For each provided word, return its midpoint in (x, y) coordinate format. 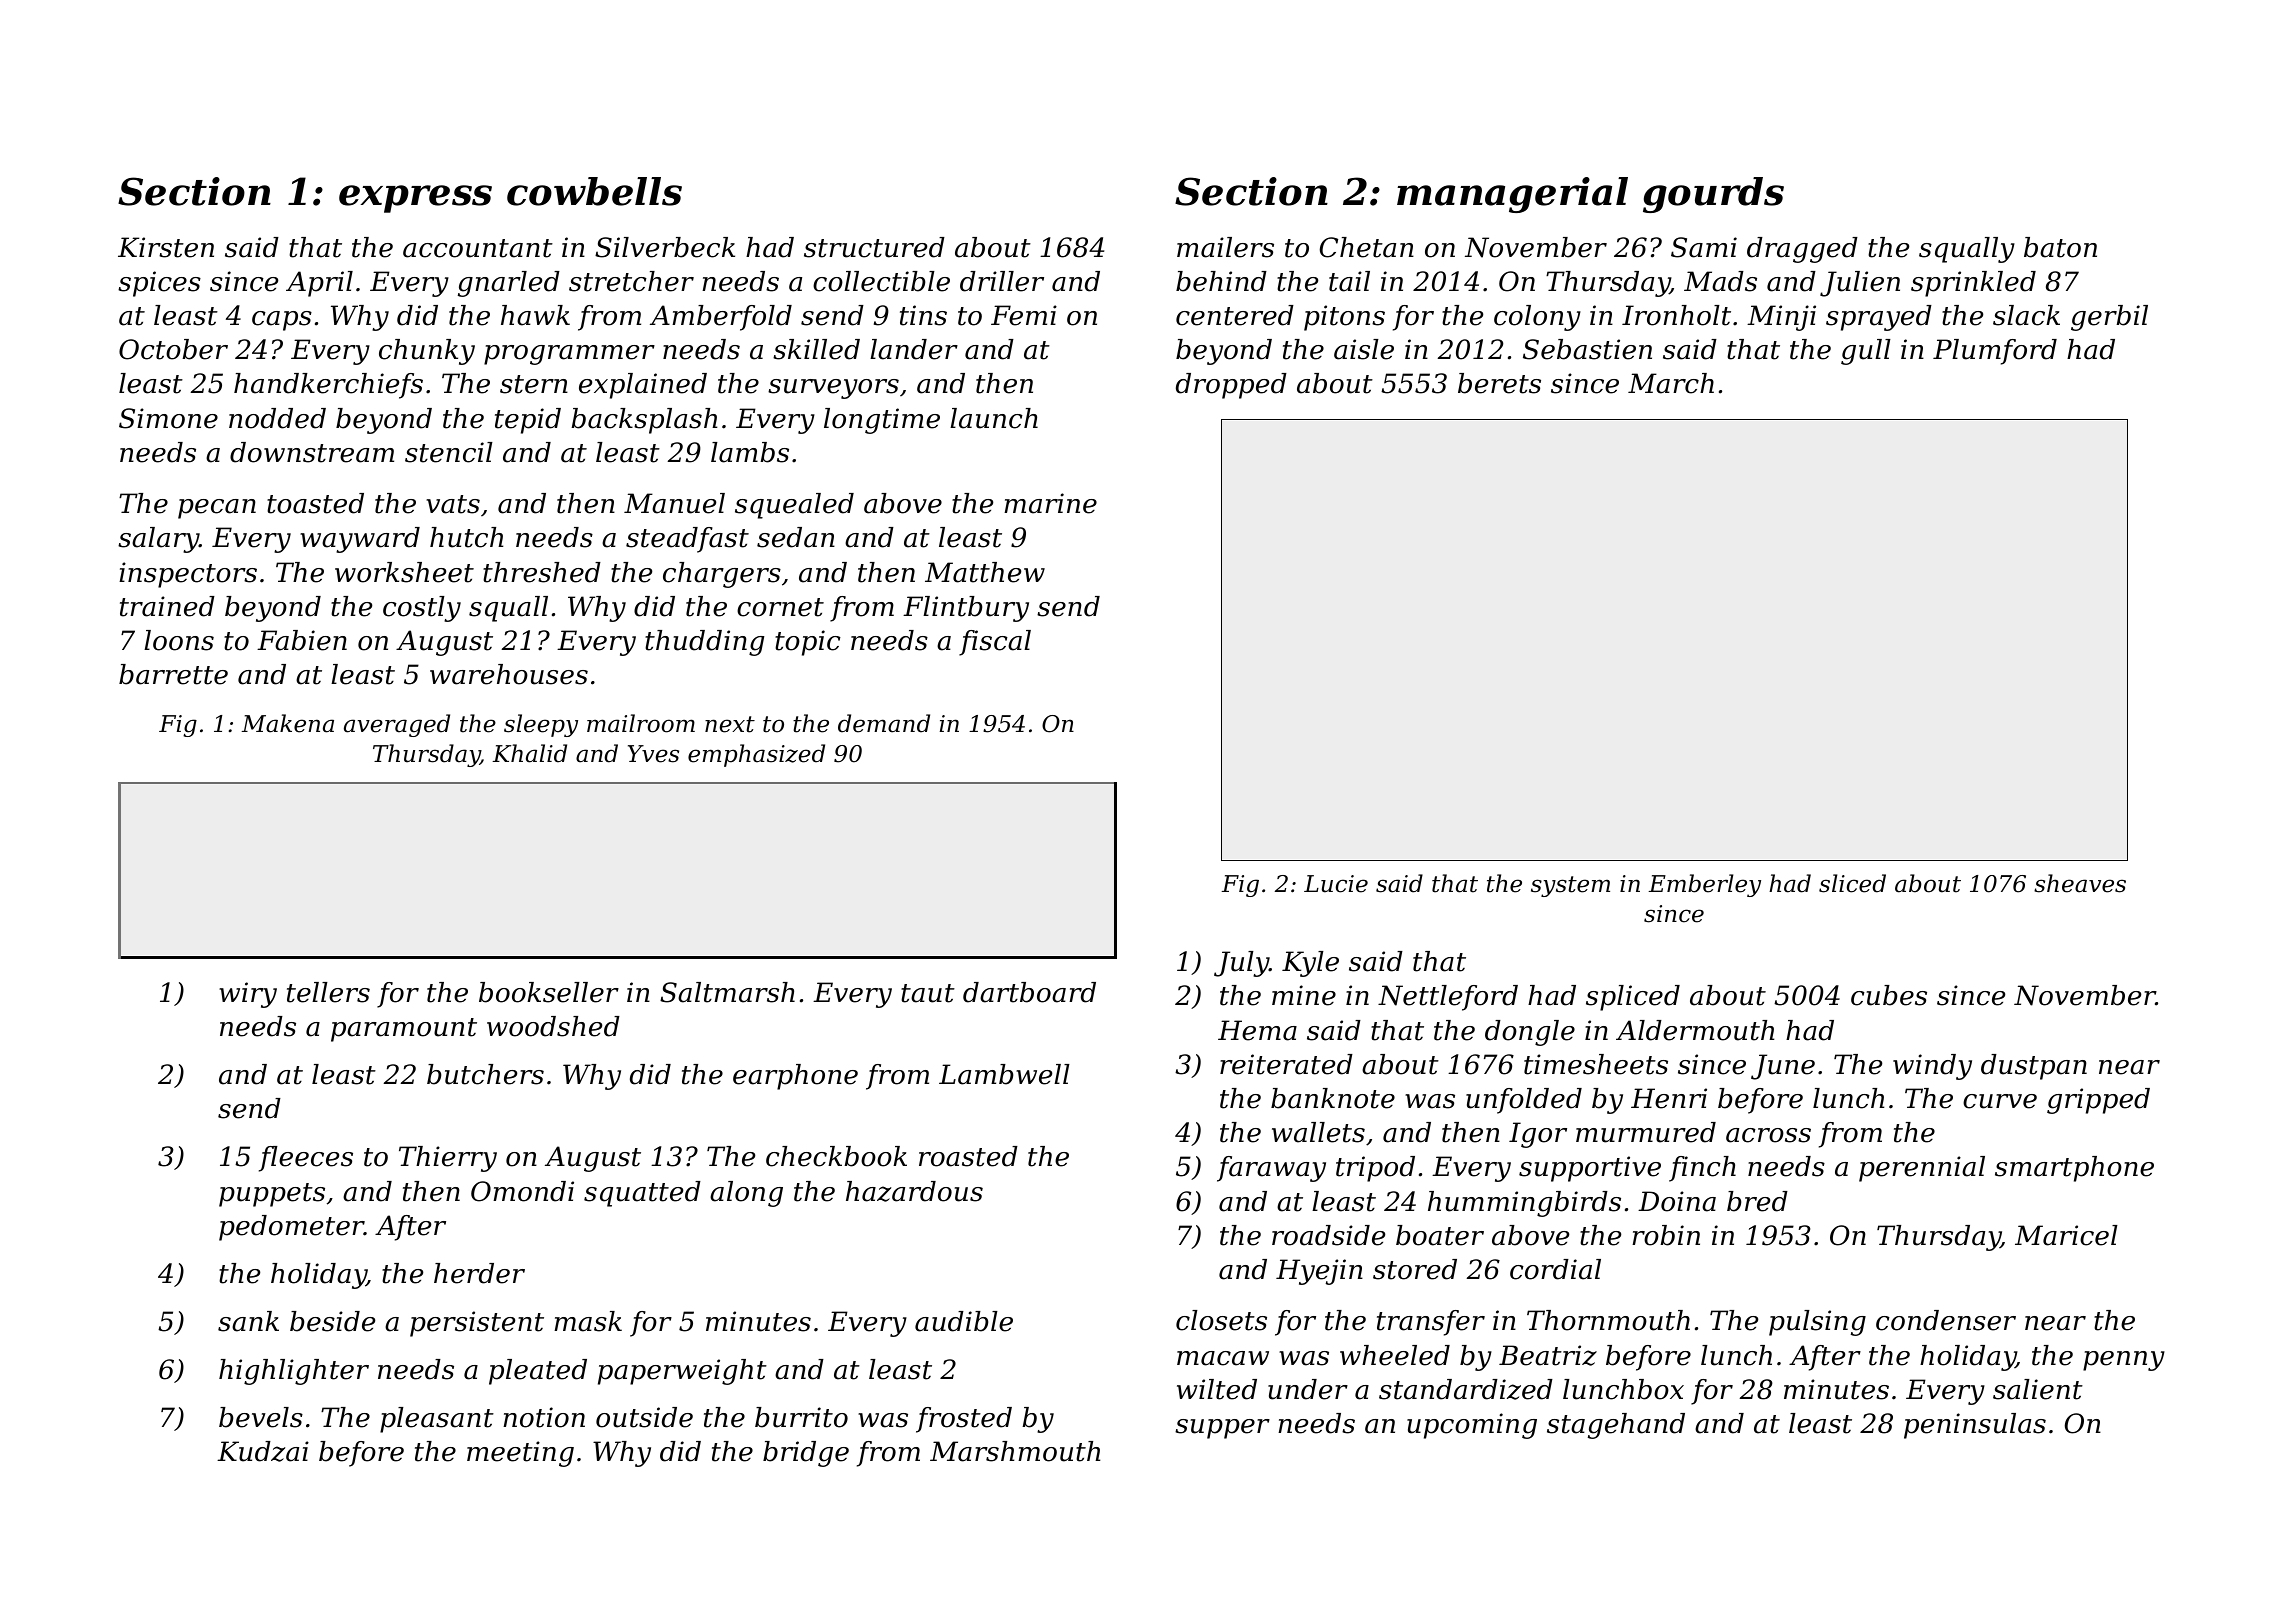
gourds (1713, 195)
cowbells (594, 191)
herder (479, 1273)
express (415, 199)
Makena (287, 723)
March (1671, 383)
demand (884, 723)
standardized (1466, 1389)
